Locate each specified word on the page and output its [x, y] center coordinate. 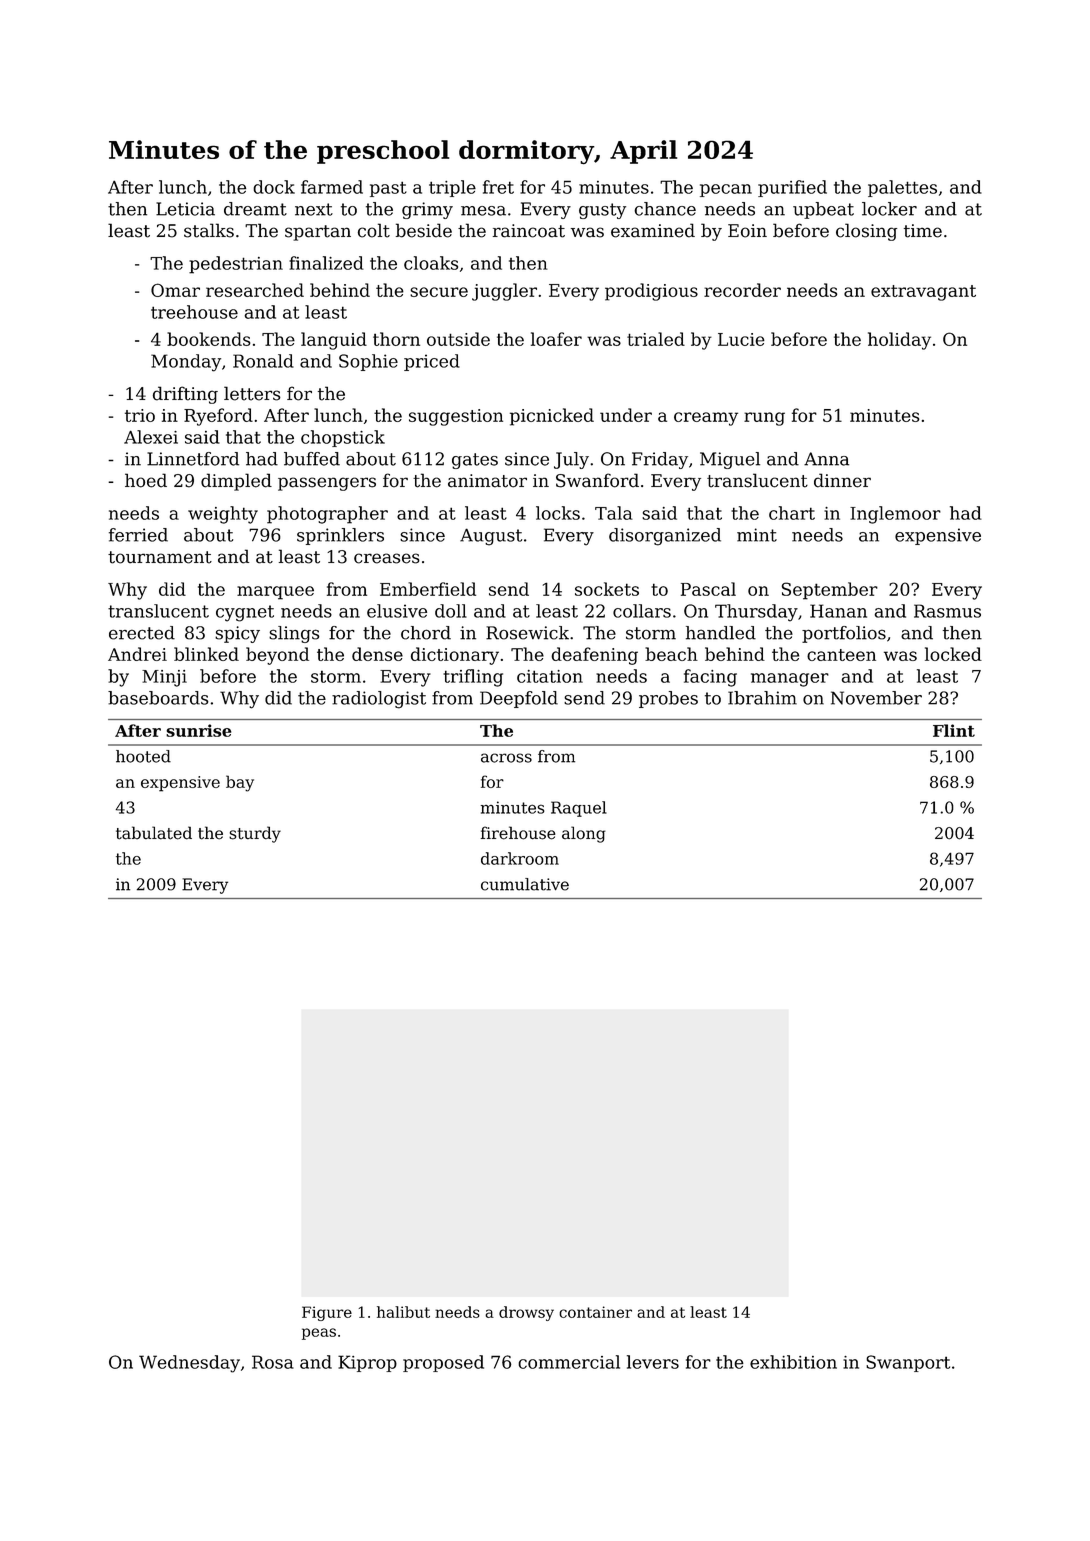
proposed [443, 1363]
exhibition [793, 1362]
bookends [208, 339]
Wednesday [189, 1364]
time [923, 231]
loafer [556, 339]
